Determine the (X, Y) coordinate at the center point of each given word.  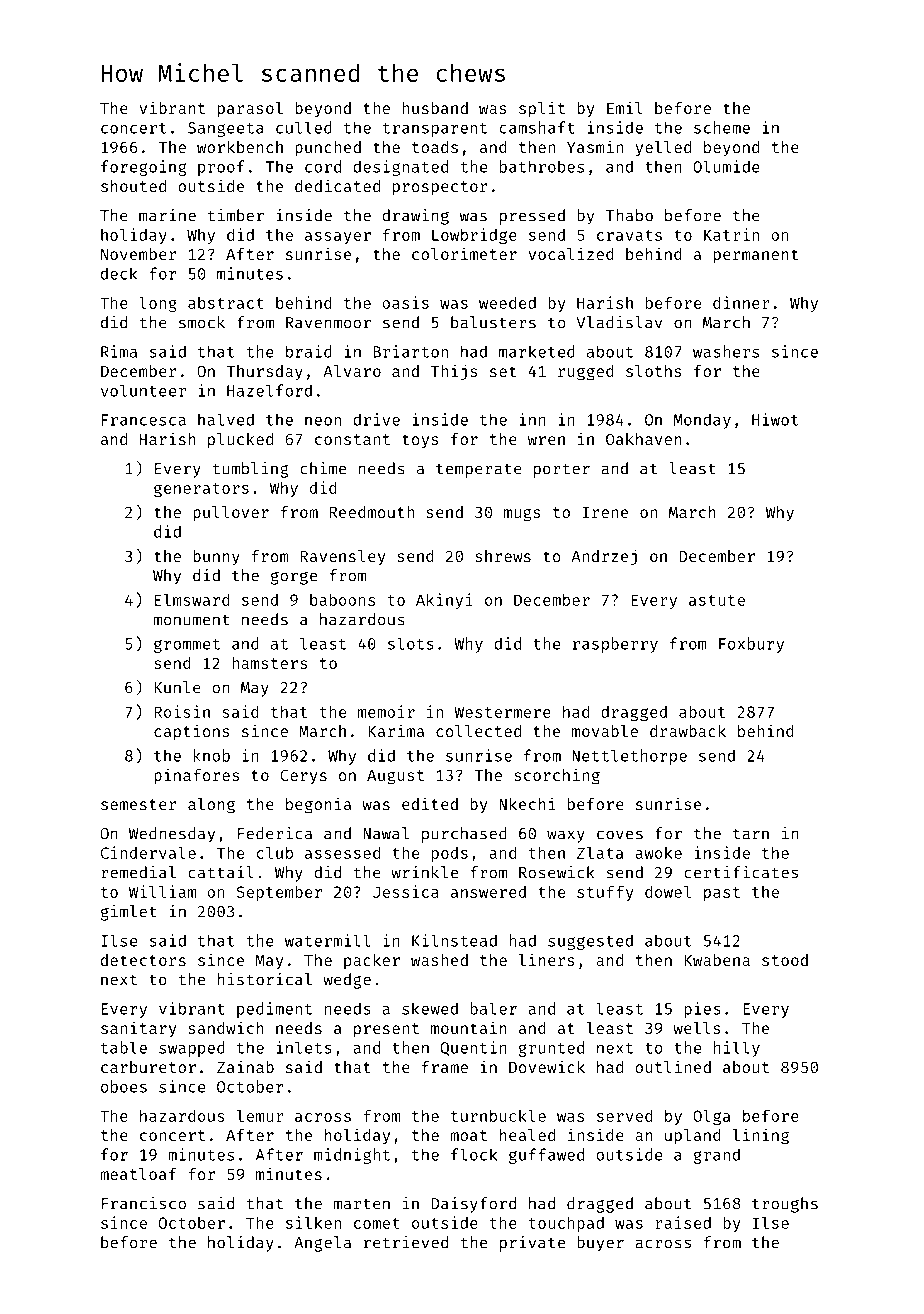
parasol (250, 110)
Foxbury (751, 645)
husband (435, 108)
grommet (187, 646)
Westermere (502, 712)
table (124, 1047)
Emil (625, 107)
